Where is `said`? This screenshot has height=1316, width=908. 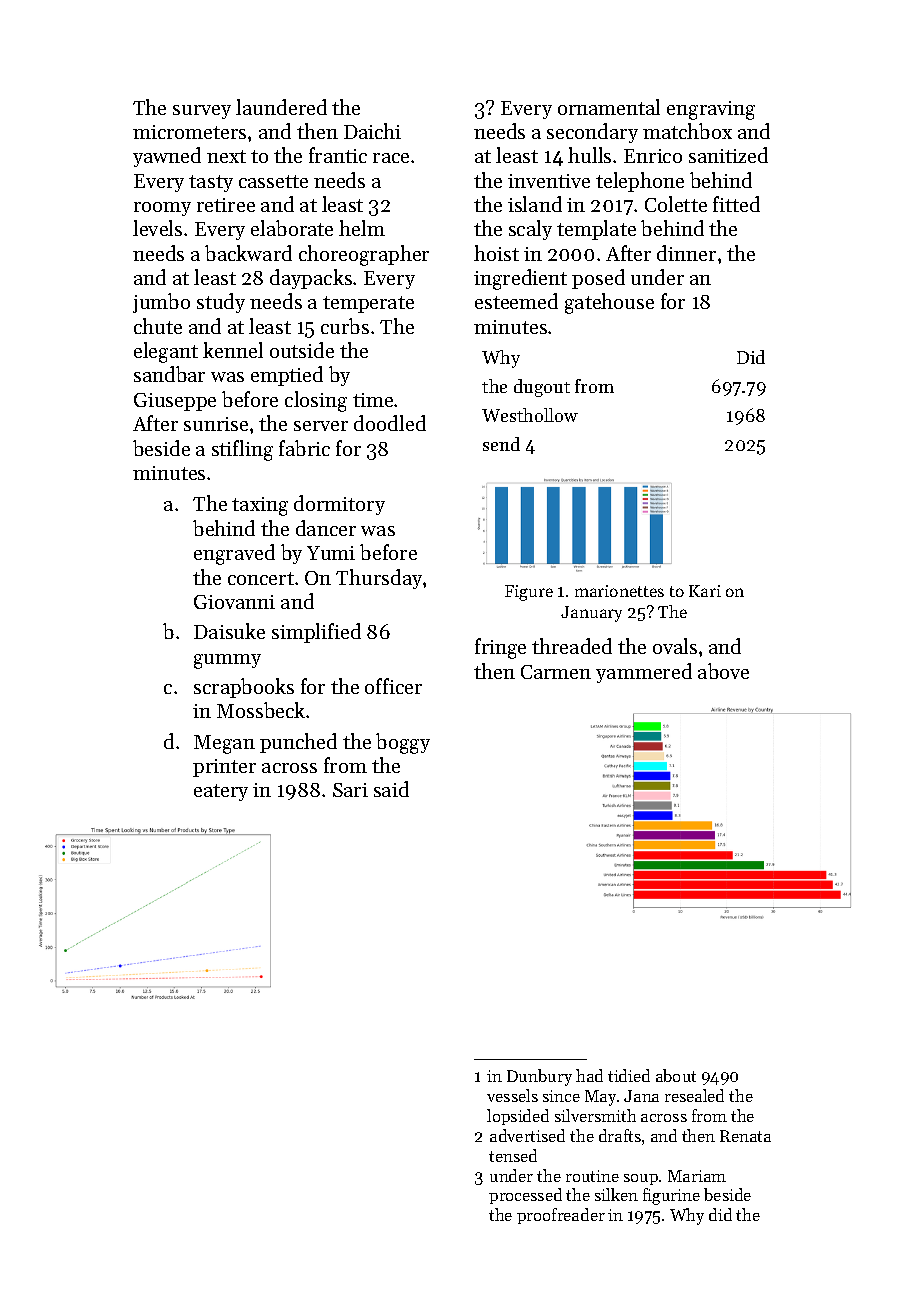
said is located at coordinates (391, 789).
